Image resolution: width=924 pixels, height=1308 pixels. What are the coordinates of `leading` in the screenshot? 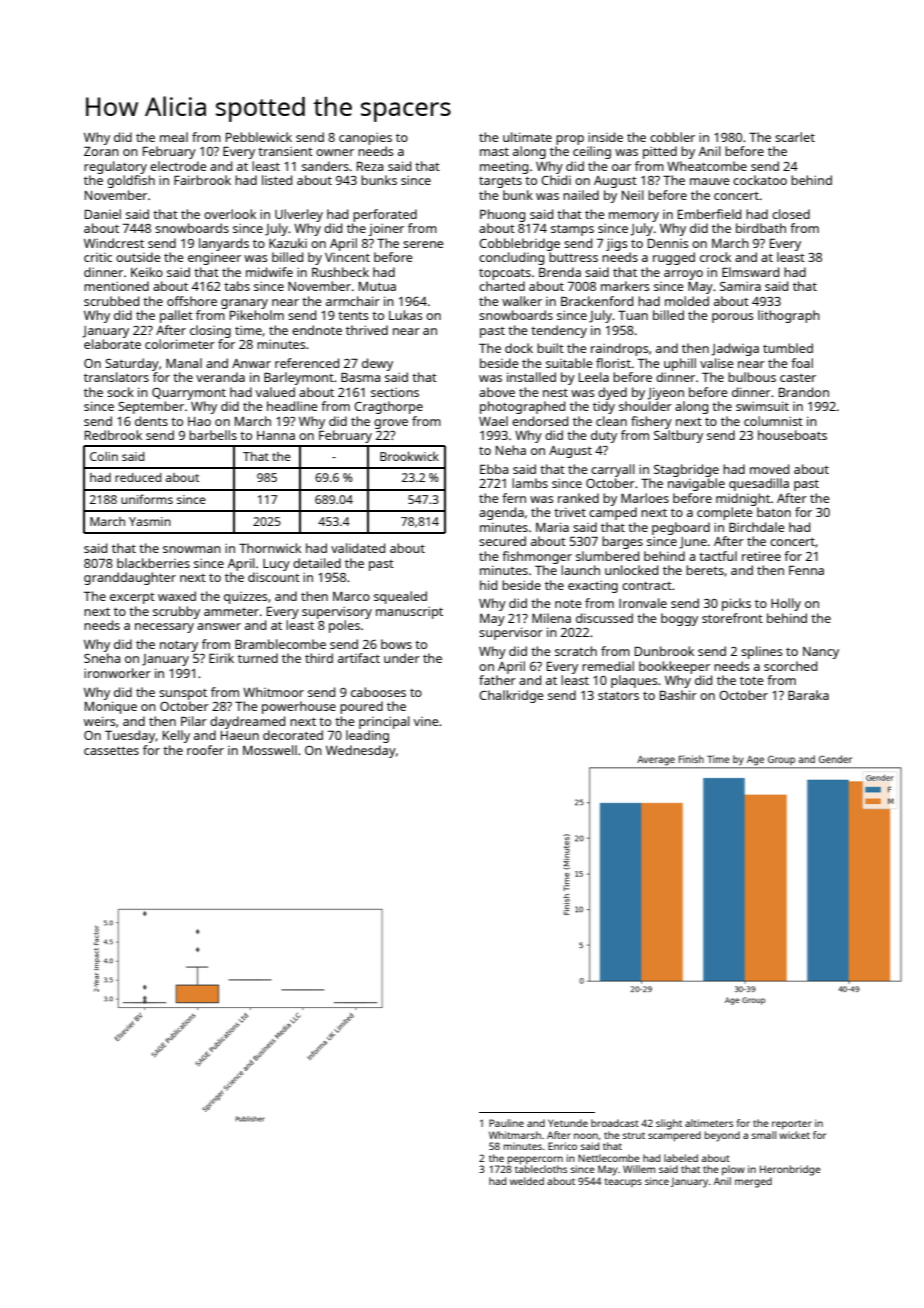 It's located at (367, 736).
